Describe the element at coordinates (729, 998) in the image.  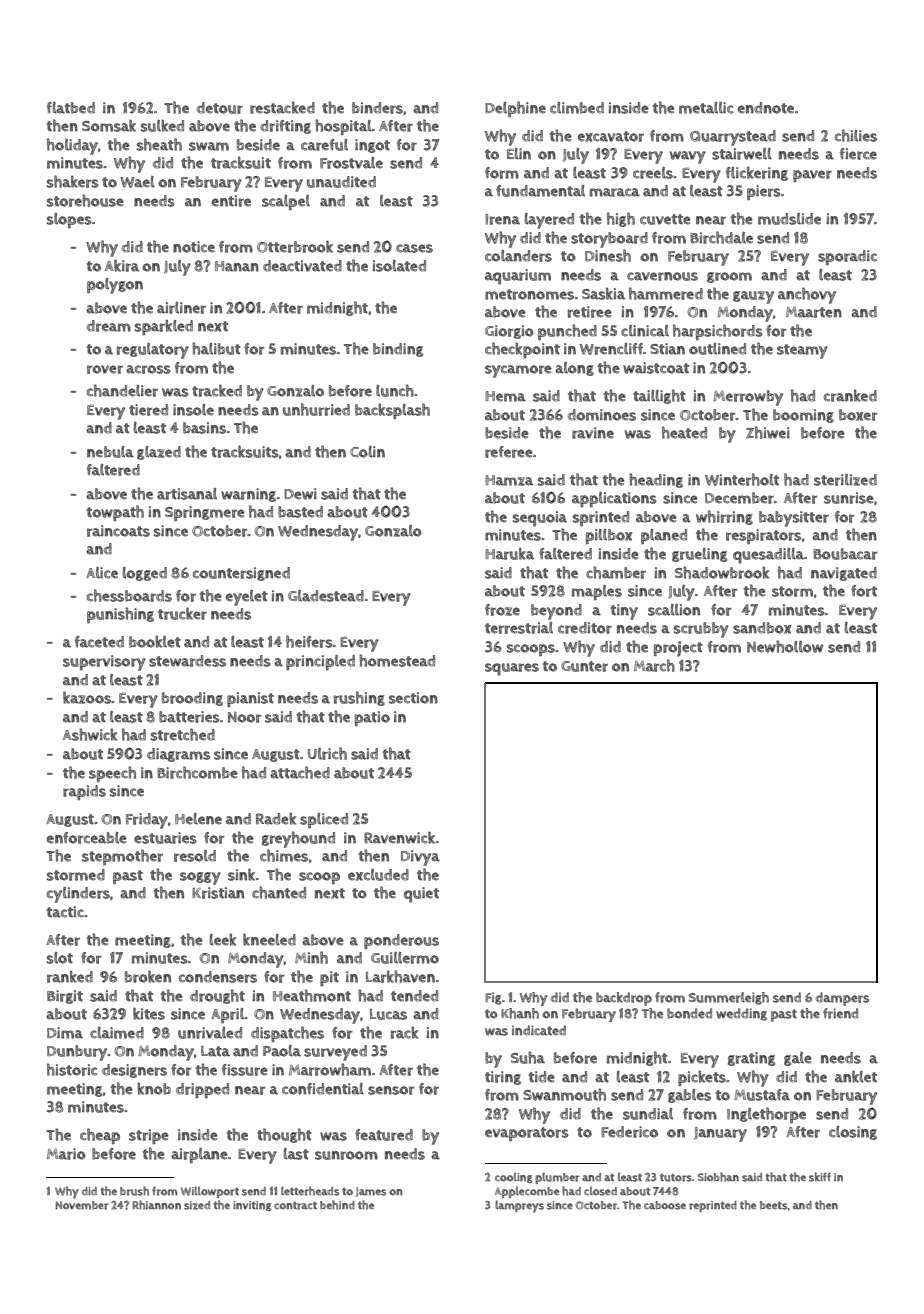
I see `Summerleigh` at that location.
